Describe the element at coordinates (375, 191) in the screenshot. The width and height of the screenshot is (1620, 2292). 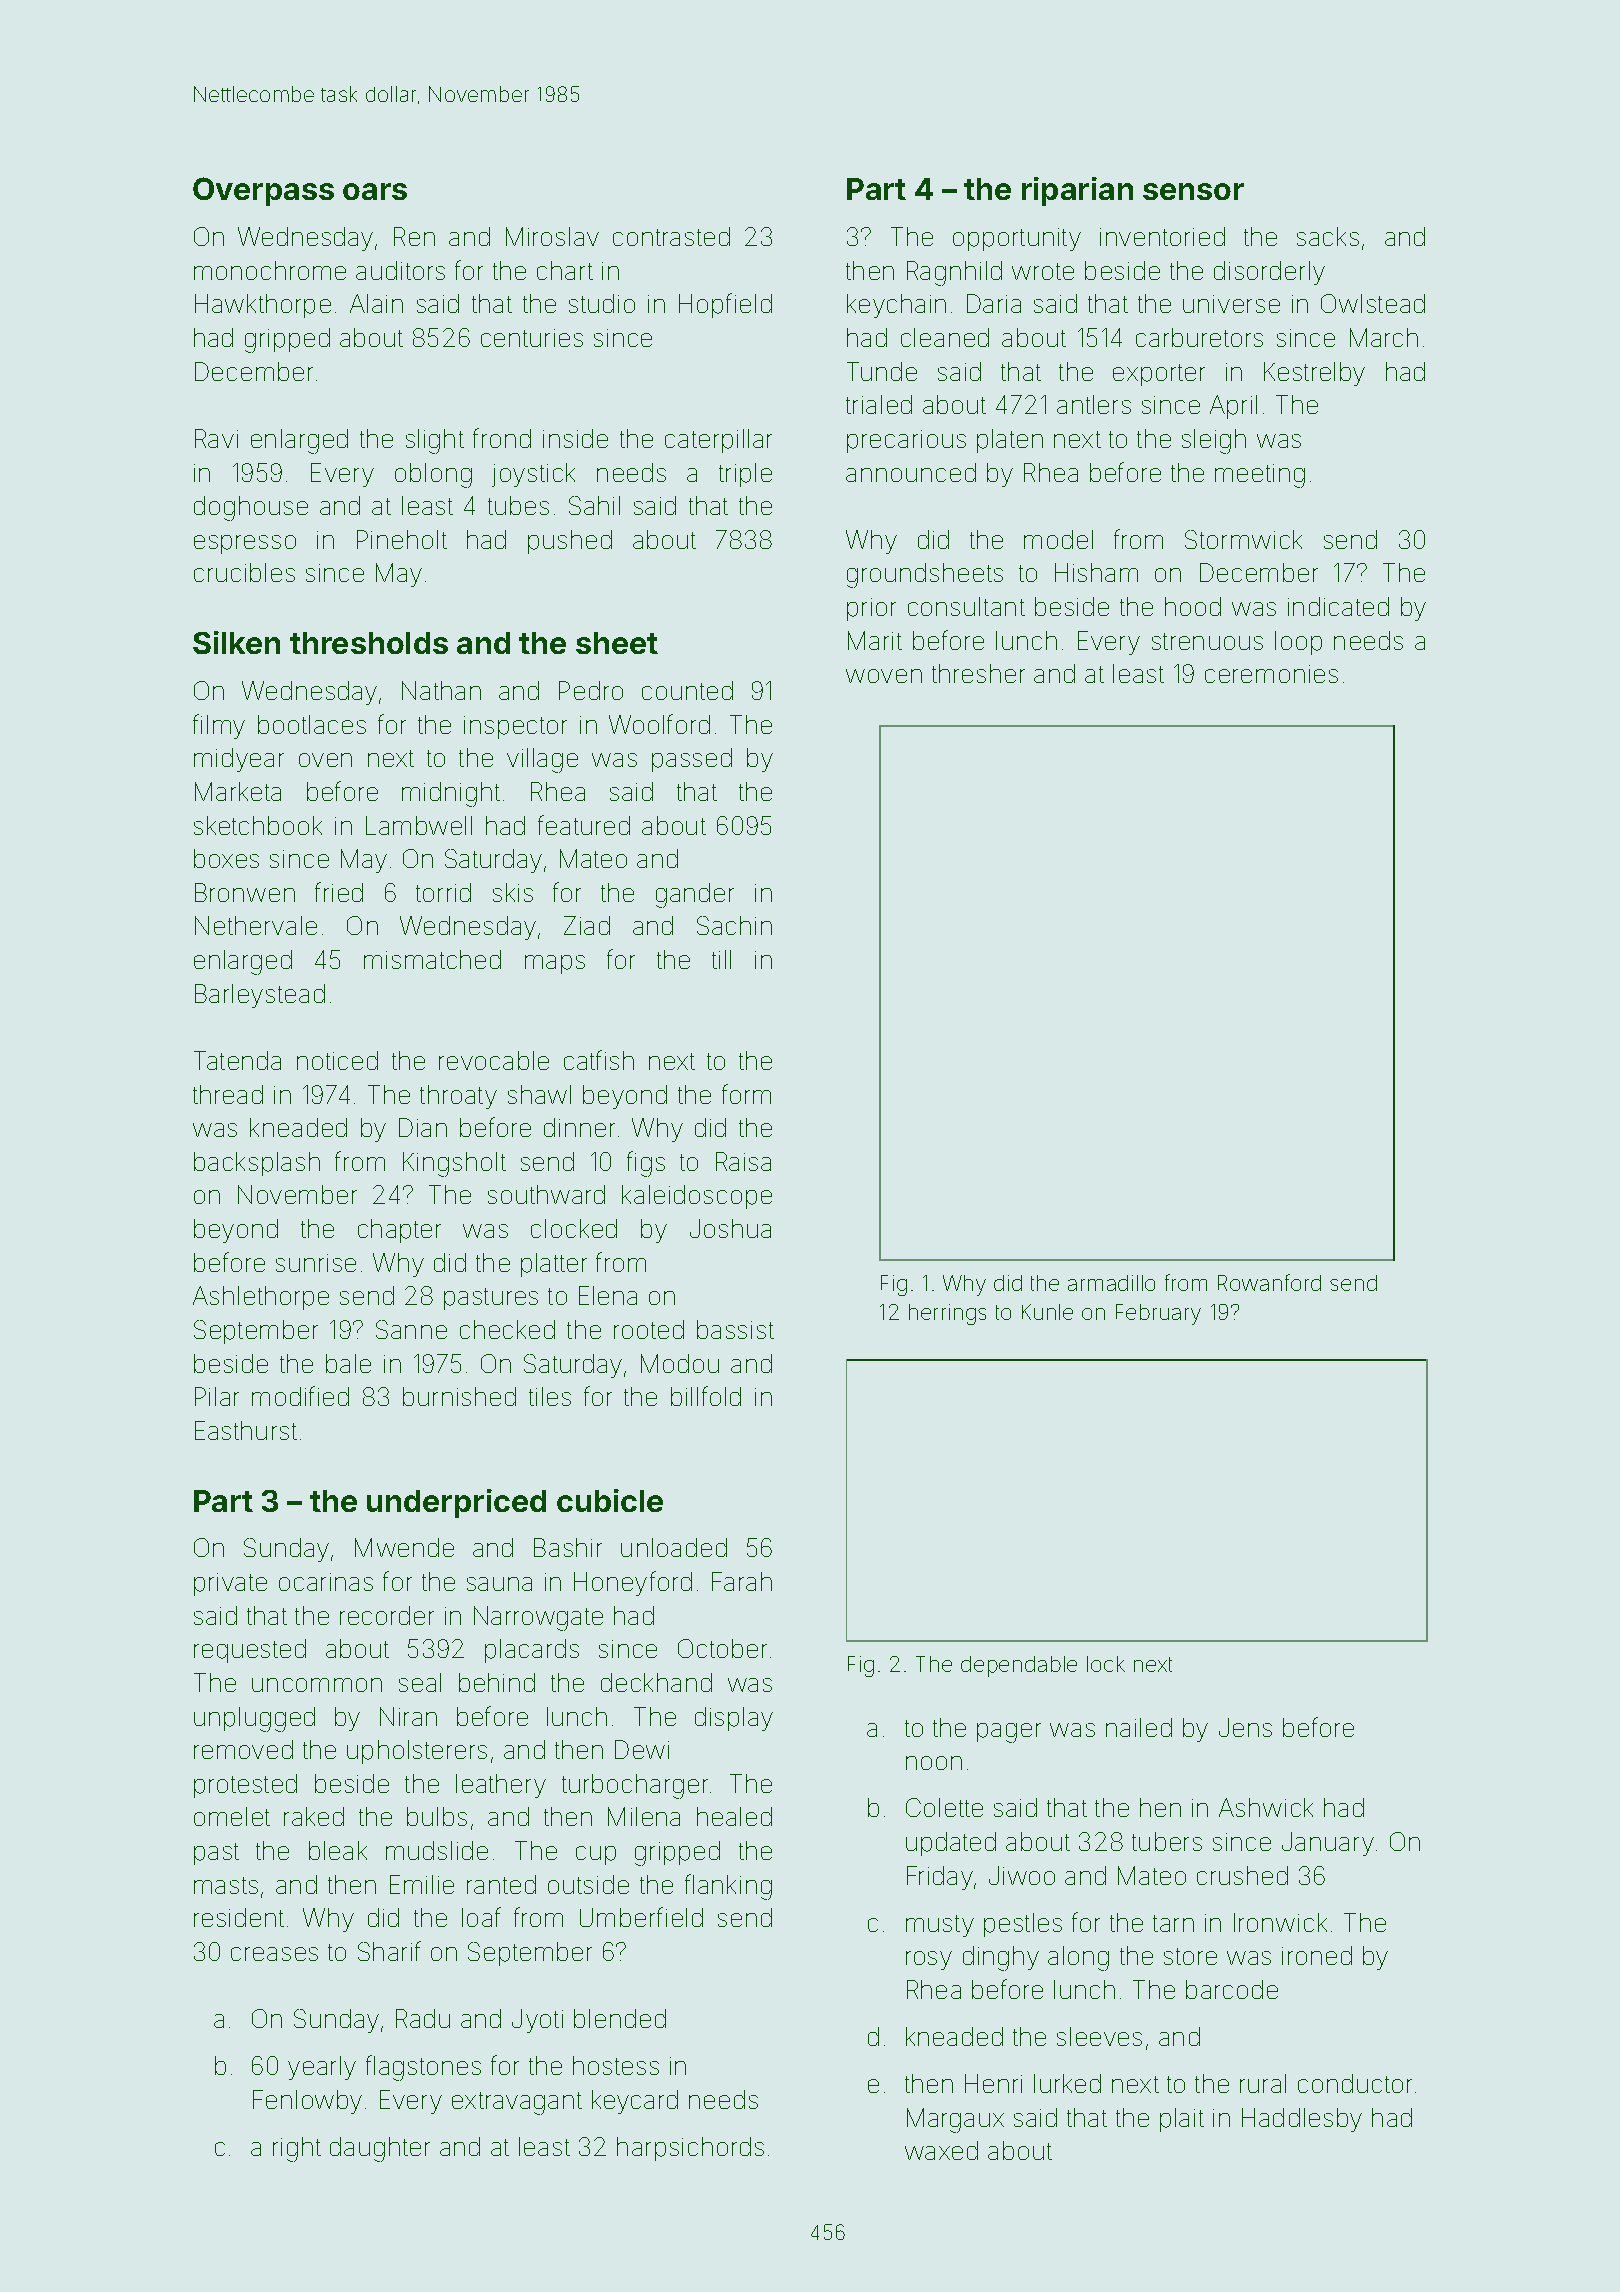
I see `oars` at that location.
